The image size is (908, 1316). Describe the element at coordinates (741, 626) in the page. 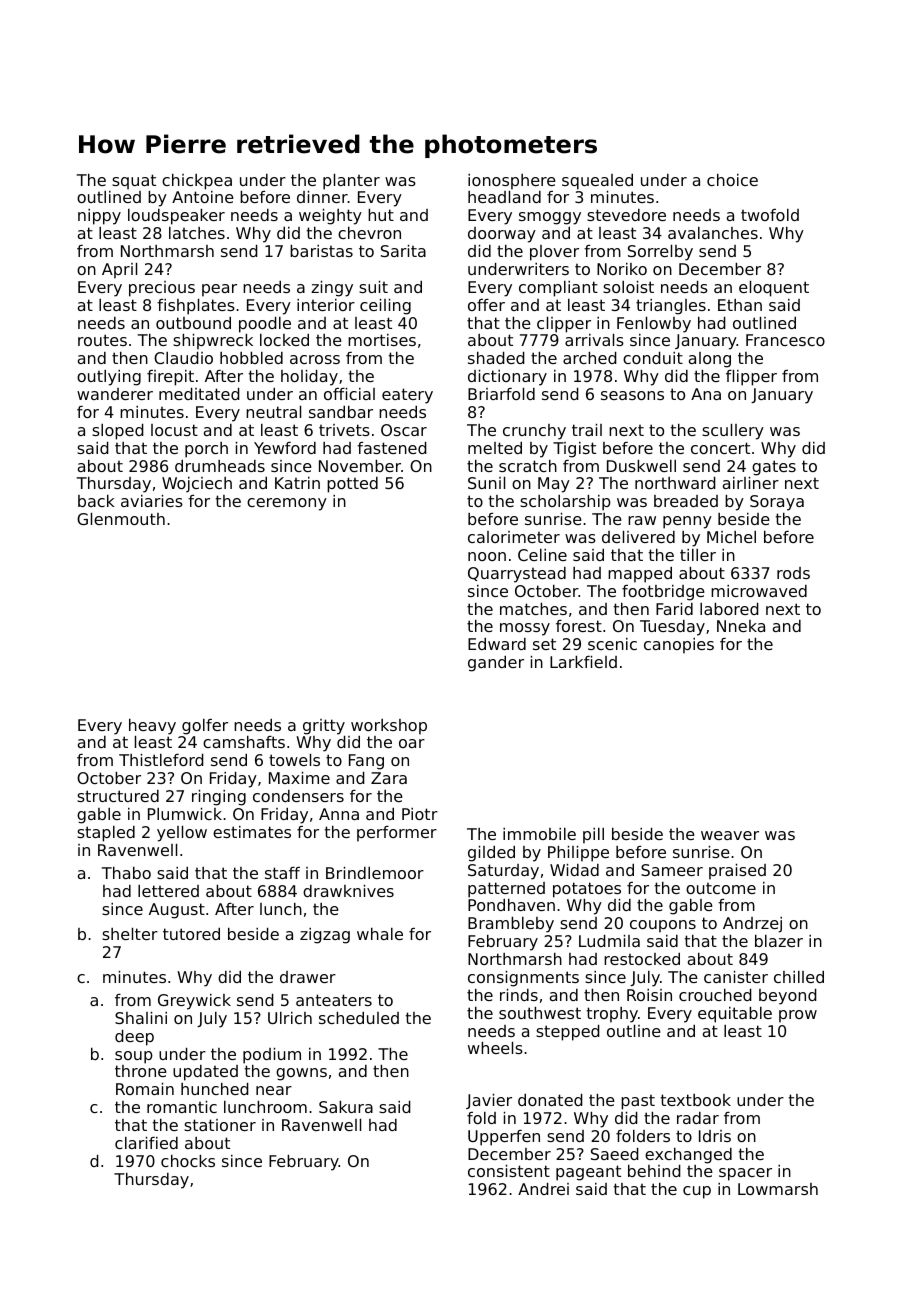

I see `Nneka` at that location.
